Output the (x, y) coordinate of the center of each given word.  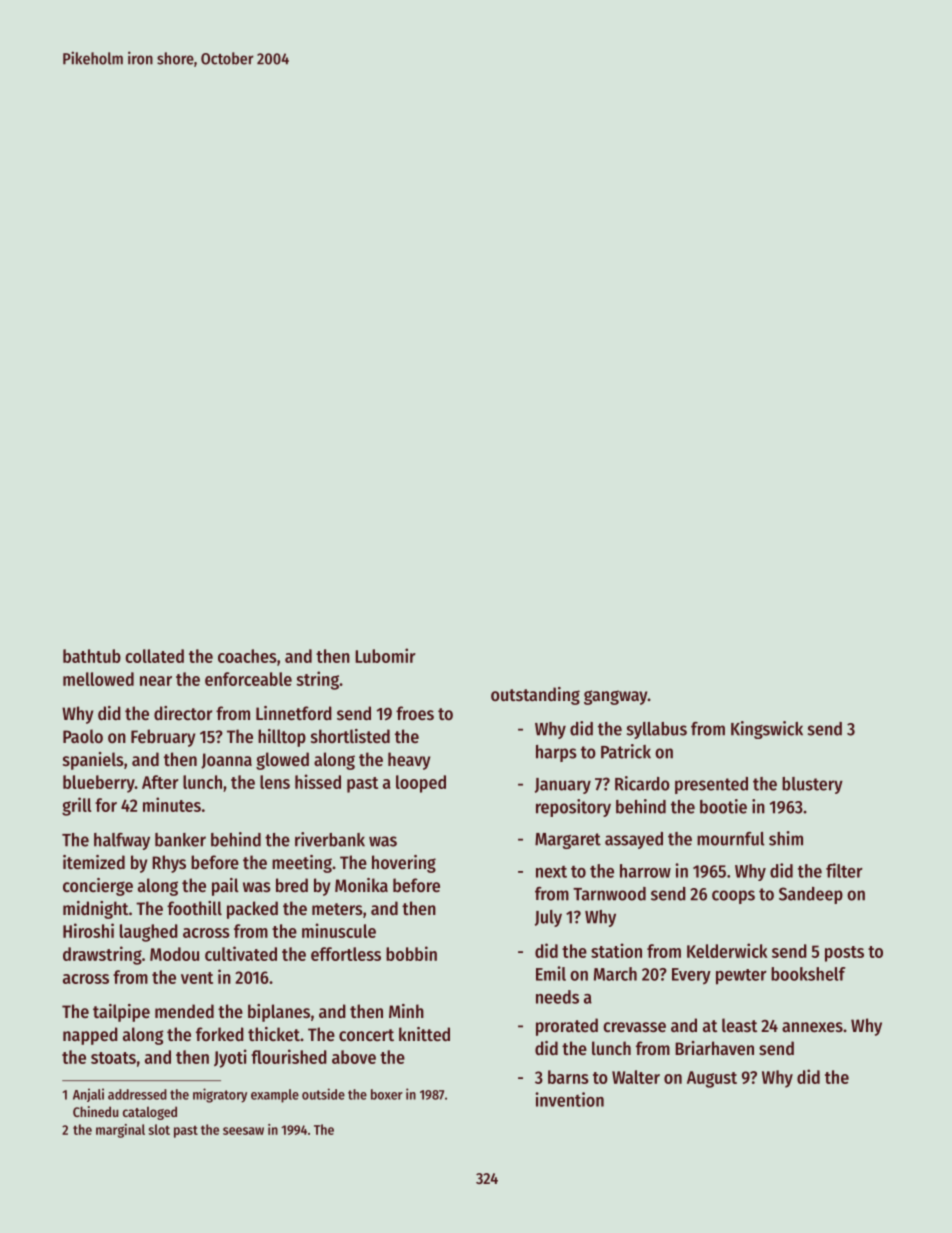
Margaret (568, 841)
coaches (247, 656)
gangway (616, 697)
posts (844, 954)
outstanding (535, 696)
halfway (122, 841)
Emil (551, 973)
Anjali (88, 1095)
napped (90, 1036)
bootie (723, 806)
